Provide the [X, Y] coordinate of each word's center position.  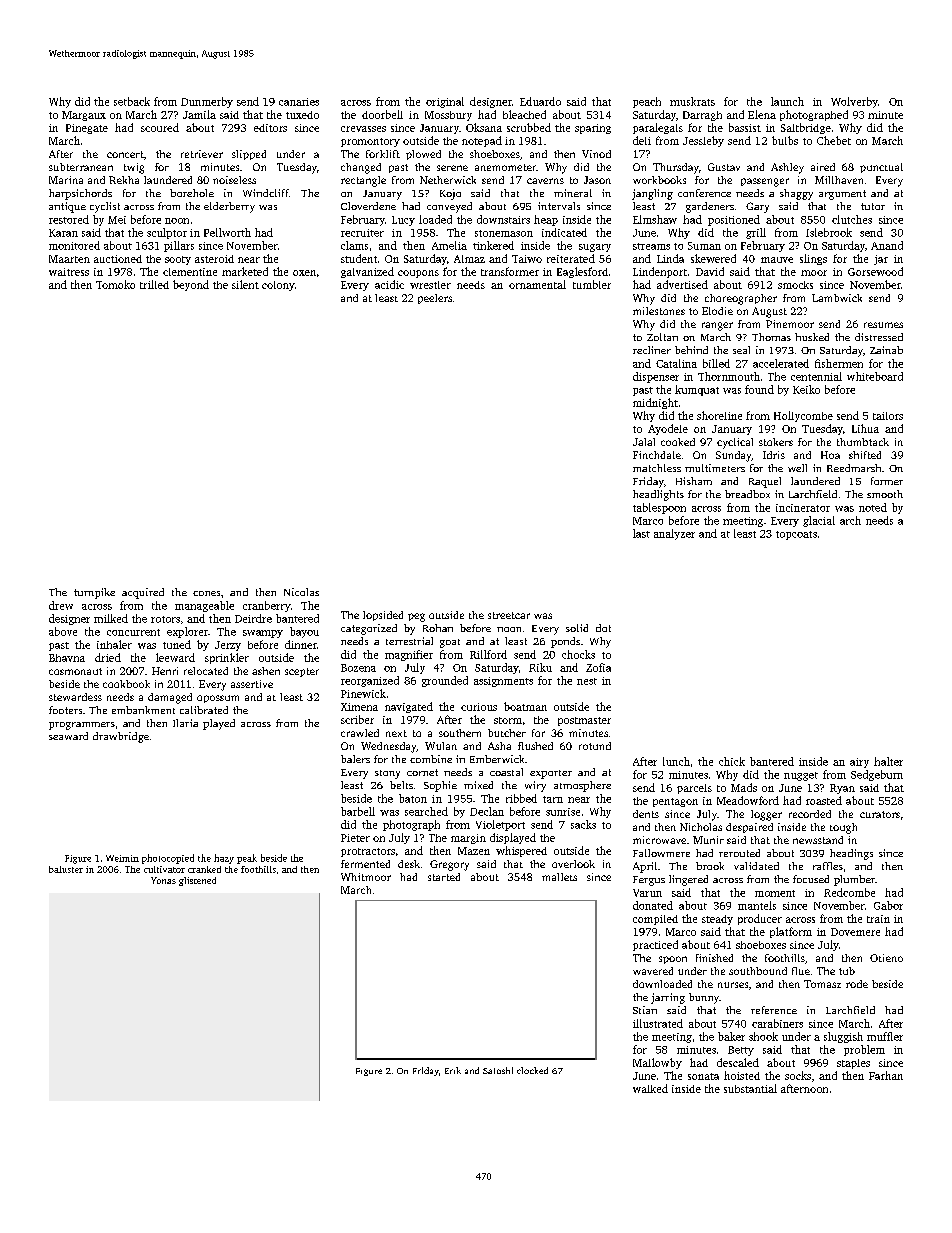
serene [452, 168]
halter [888, 761]
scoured [160, 127]
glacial [819, 521]
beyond [191, 285]
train [878, 919]
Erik [453, 1070]
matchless [657, 468]
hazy [224, 859]
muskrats [692, 101]
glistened [197, 881]
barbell [358, 811]
